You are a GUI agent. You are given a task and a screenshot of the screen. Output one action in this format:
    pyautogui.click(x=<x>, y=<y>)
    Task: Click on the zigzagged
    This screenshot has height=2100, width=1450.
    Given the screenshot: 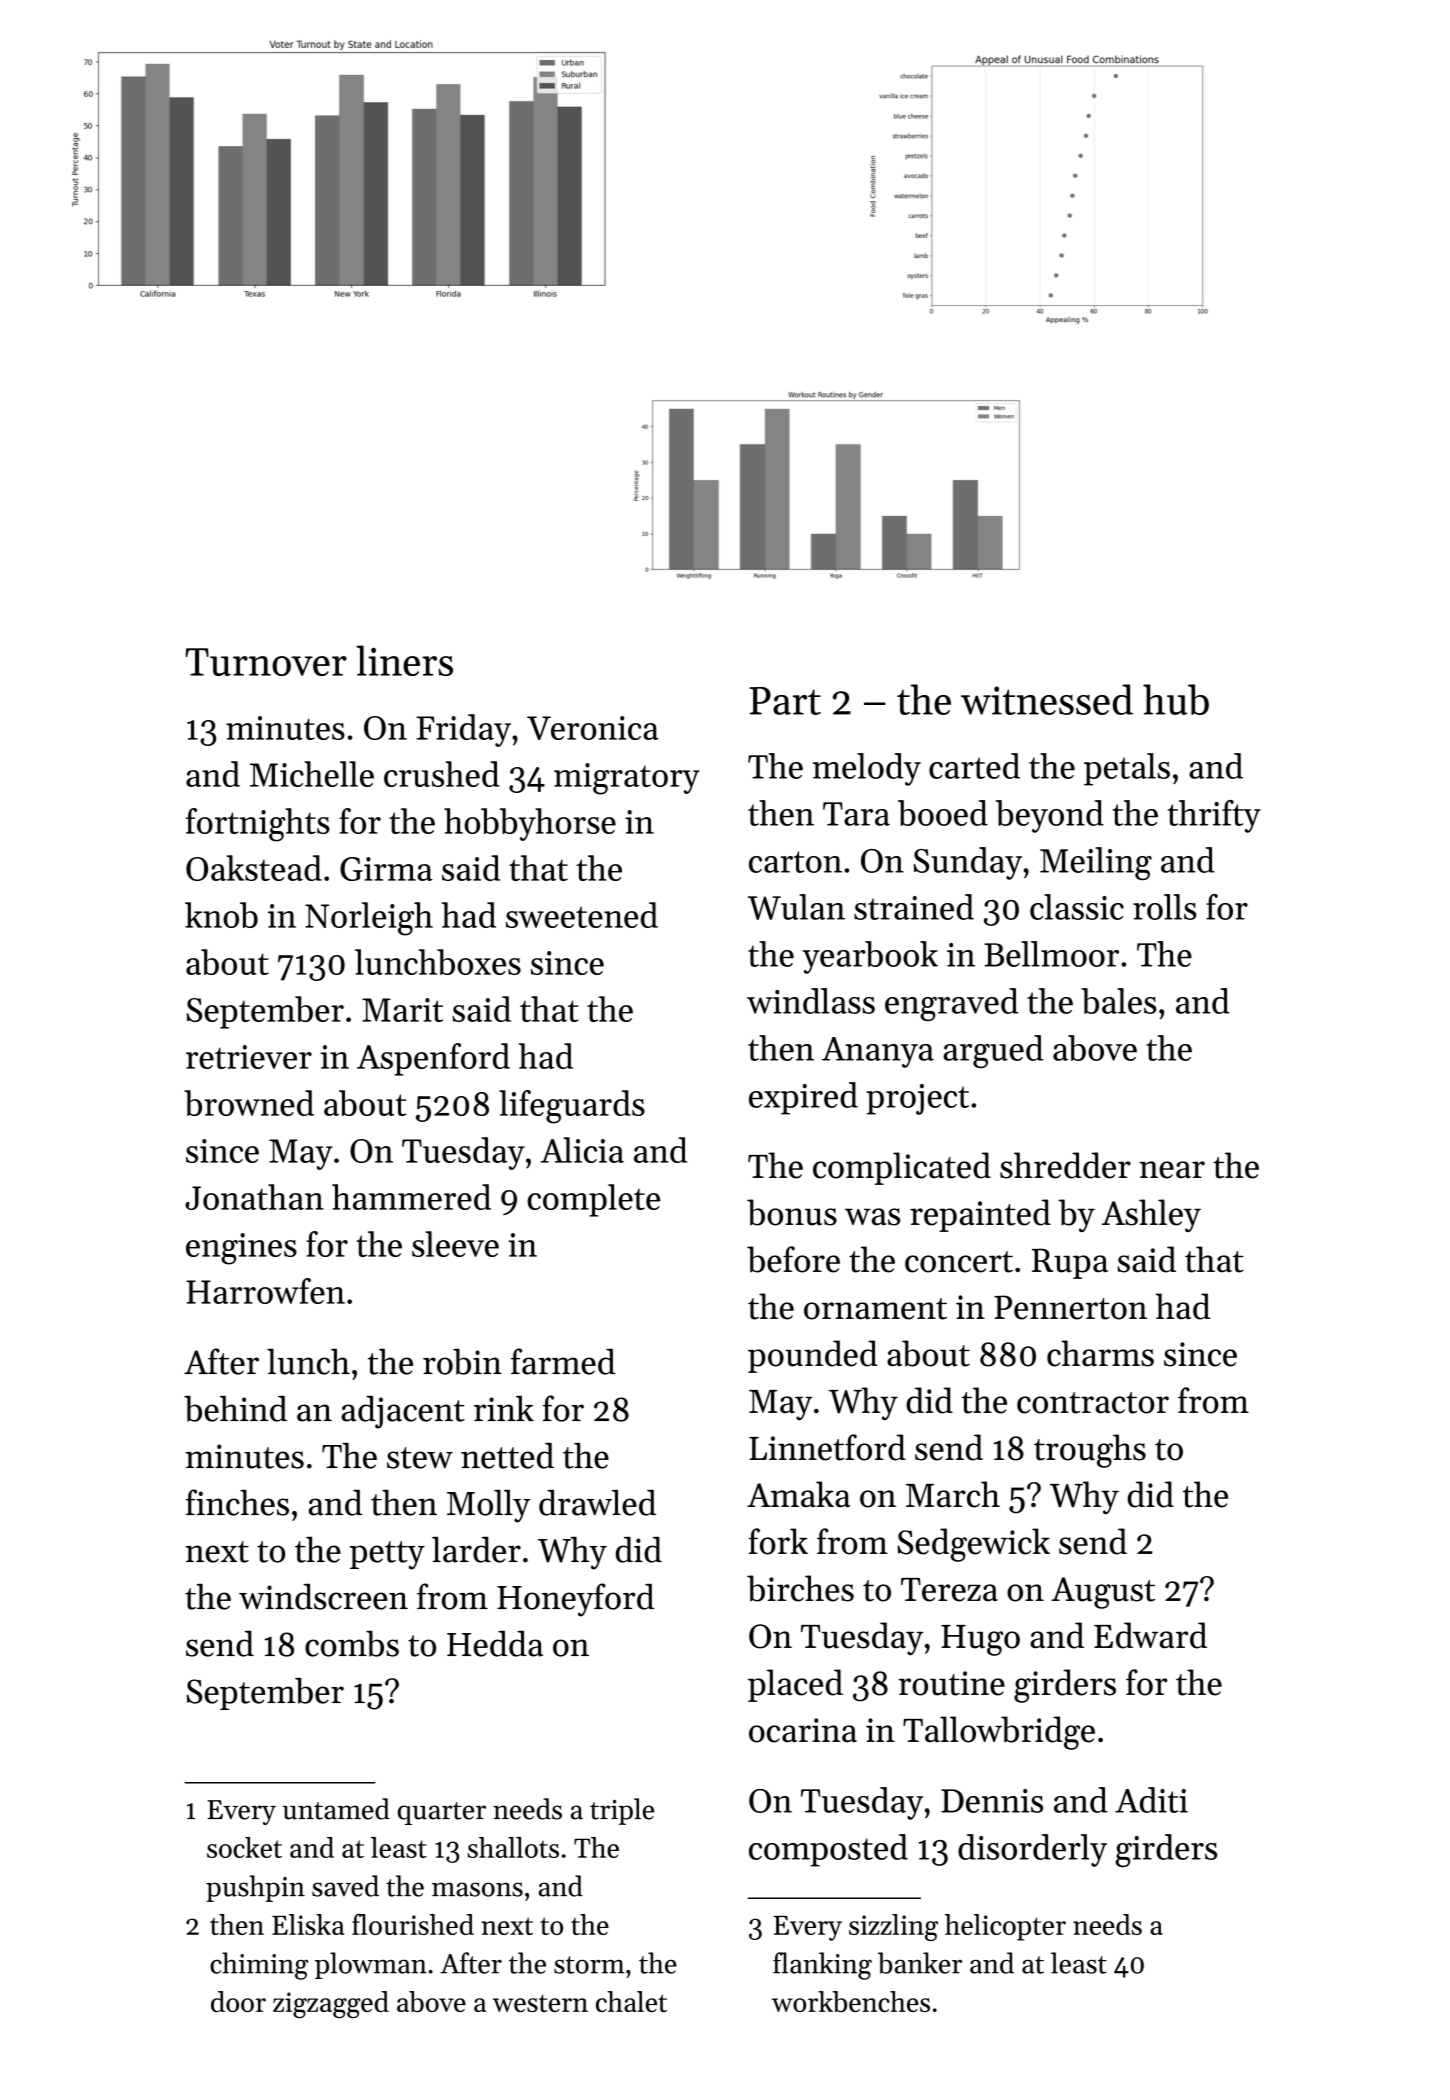 What is the action you would take?
    pyautogui.click(x=331, y=2004)
